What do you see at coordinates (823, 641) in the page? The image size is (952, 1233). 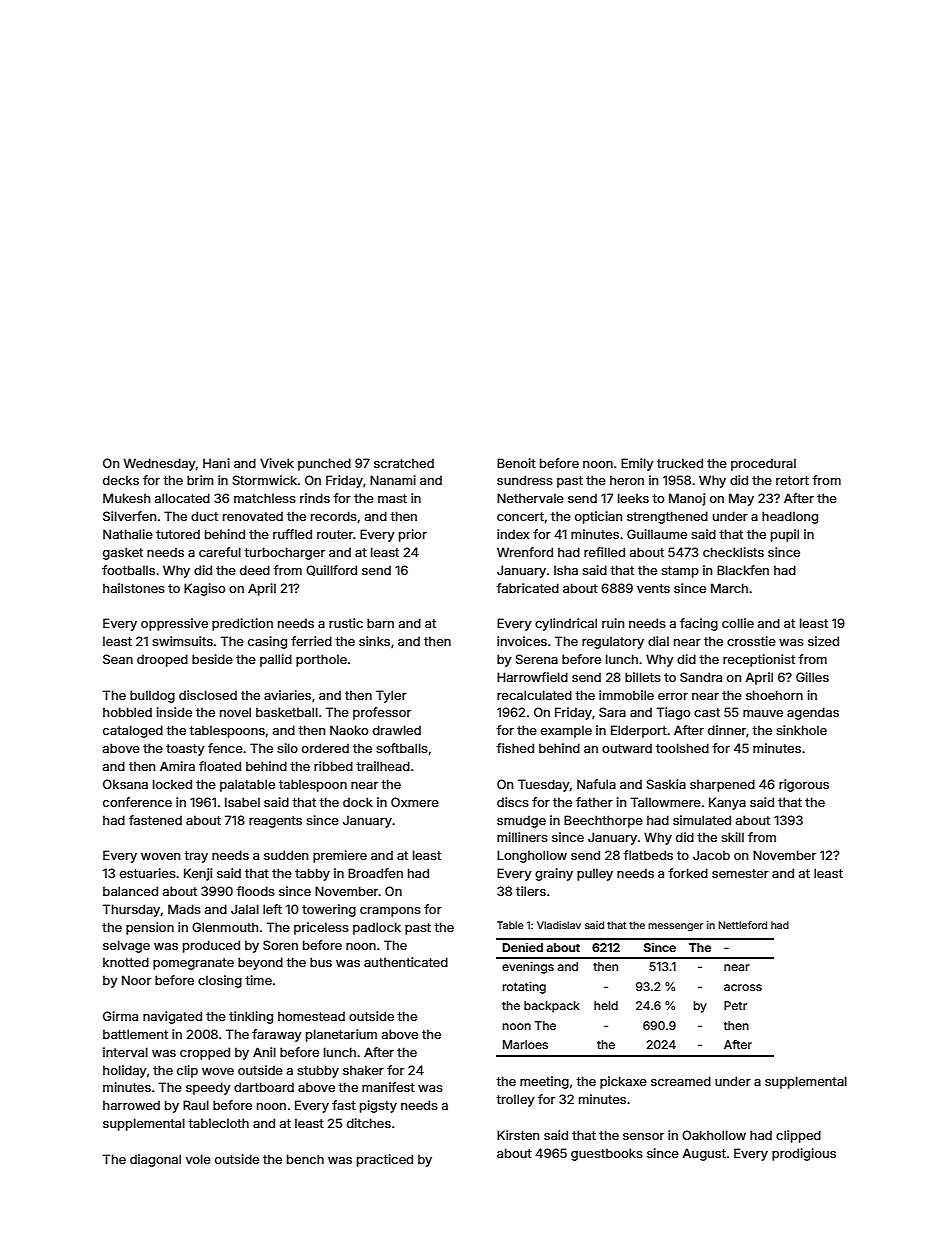 I see `sized` at bounding box center [823, 641].
